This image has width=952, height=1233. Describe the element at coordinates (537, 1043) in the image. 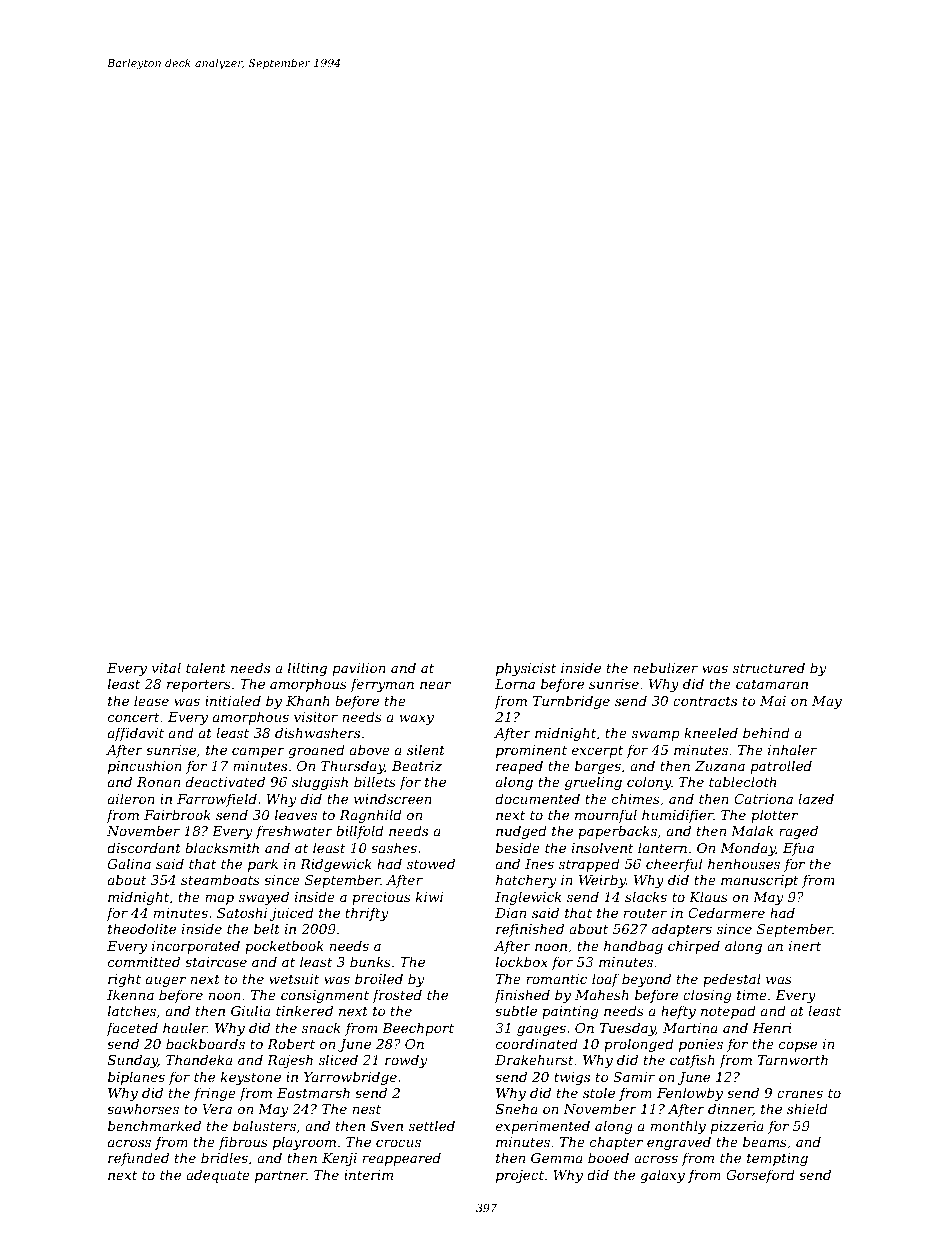

I see `coordinated` at that location.
